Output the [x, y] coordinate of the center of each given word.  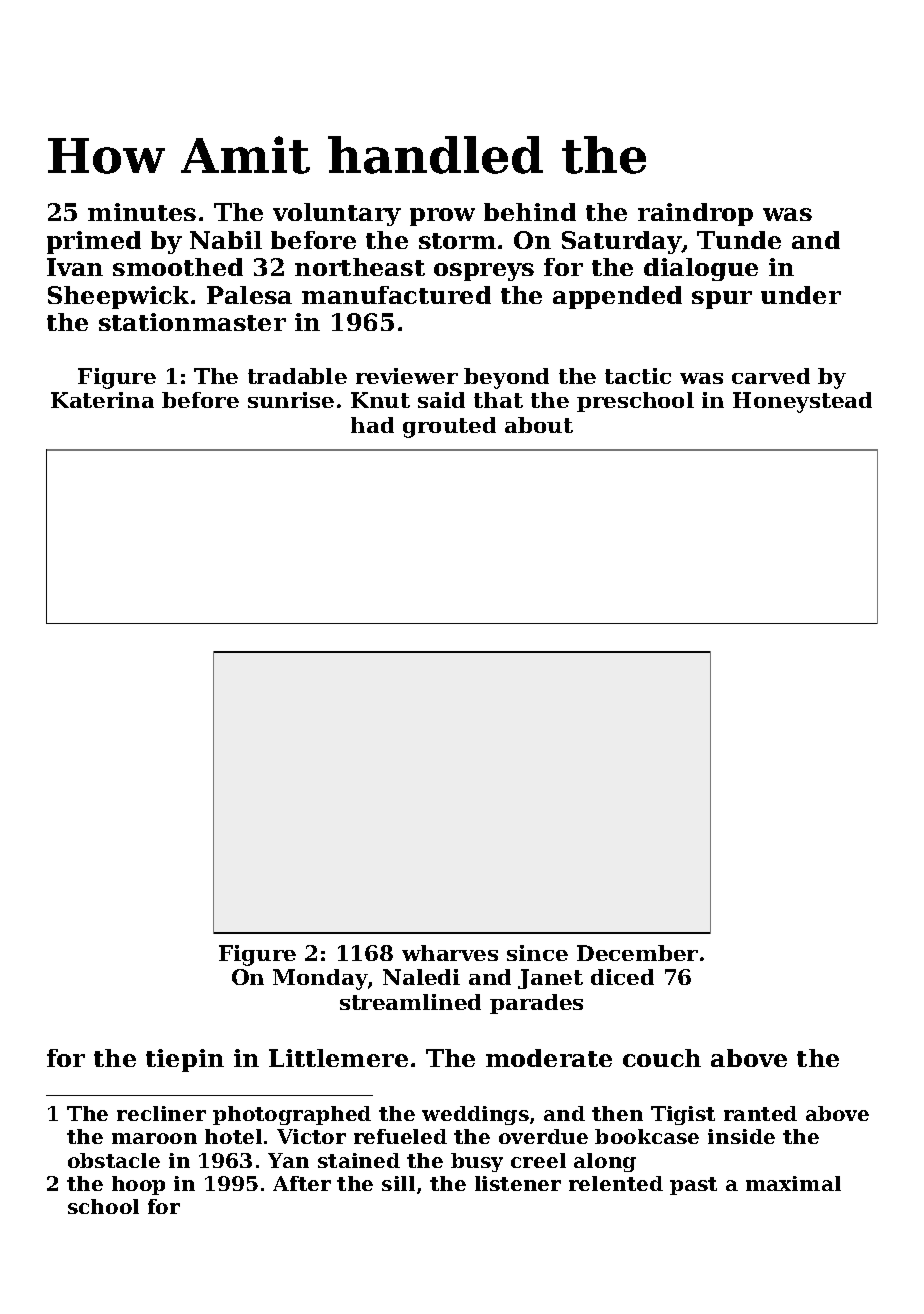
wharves [450, 953]
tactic [638, 376]
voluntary [337, 214]
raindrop [695, 214]
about [539, 425]
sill [398, 1183]
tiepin [185, 1060]
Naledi [421, 977]
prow [442, 217]
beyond [506, 378]
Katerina [102, 400]
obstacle [114, 1160]
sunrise [291, 400]
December [637, 953]
